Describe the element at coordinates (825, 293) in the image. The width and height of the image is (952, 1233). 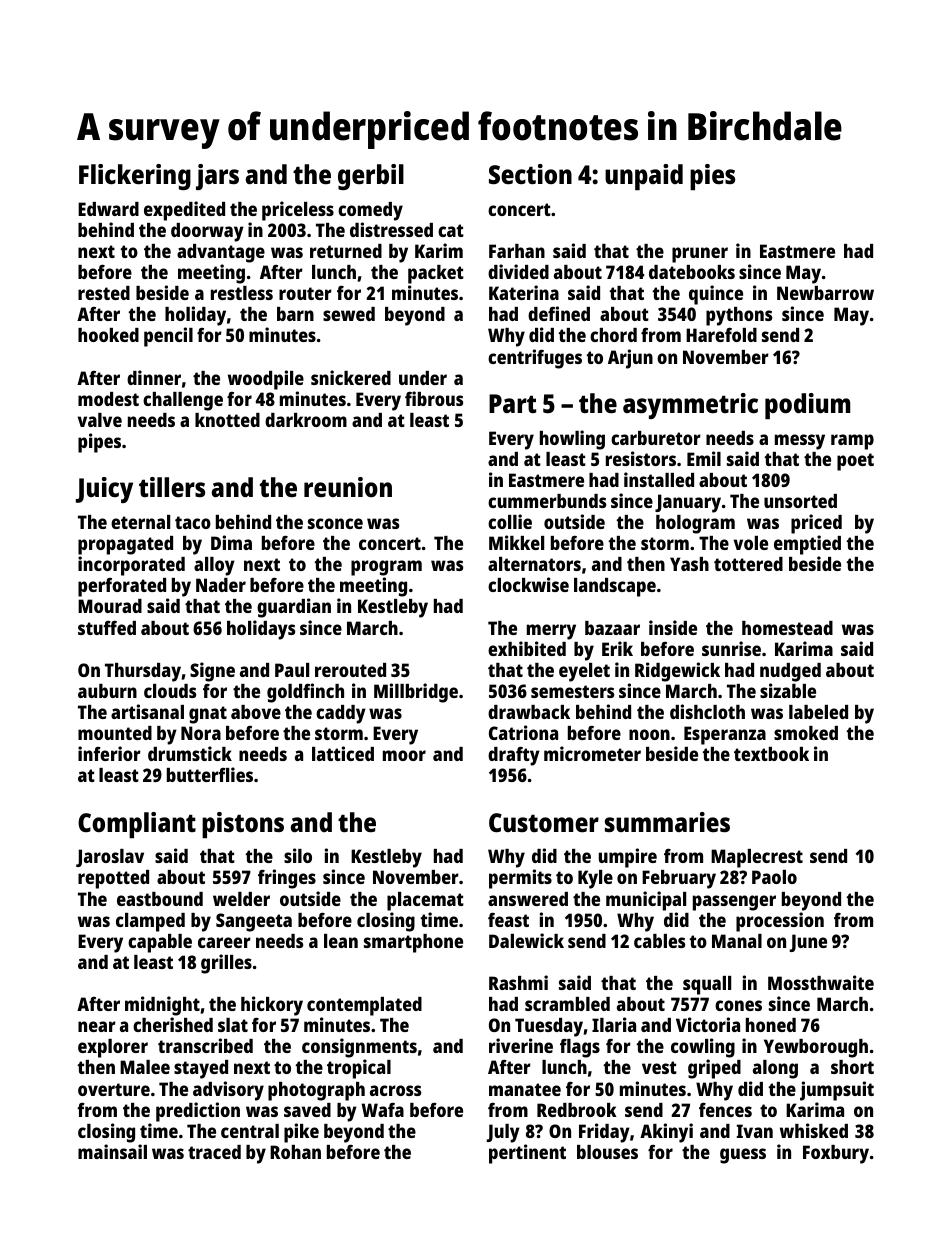
I see `Newbarrow` at that location.
